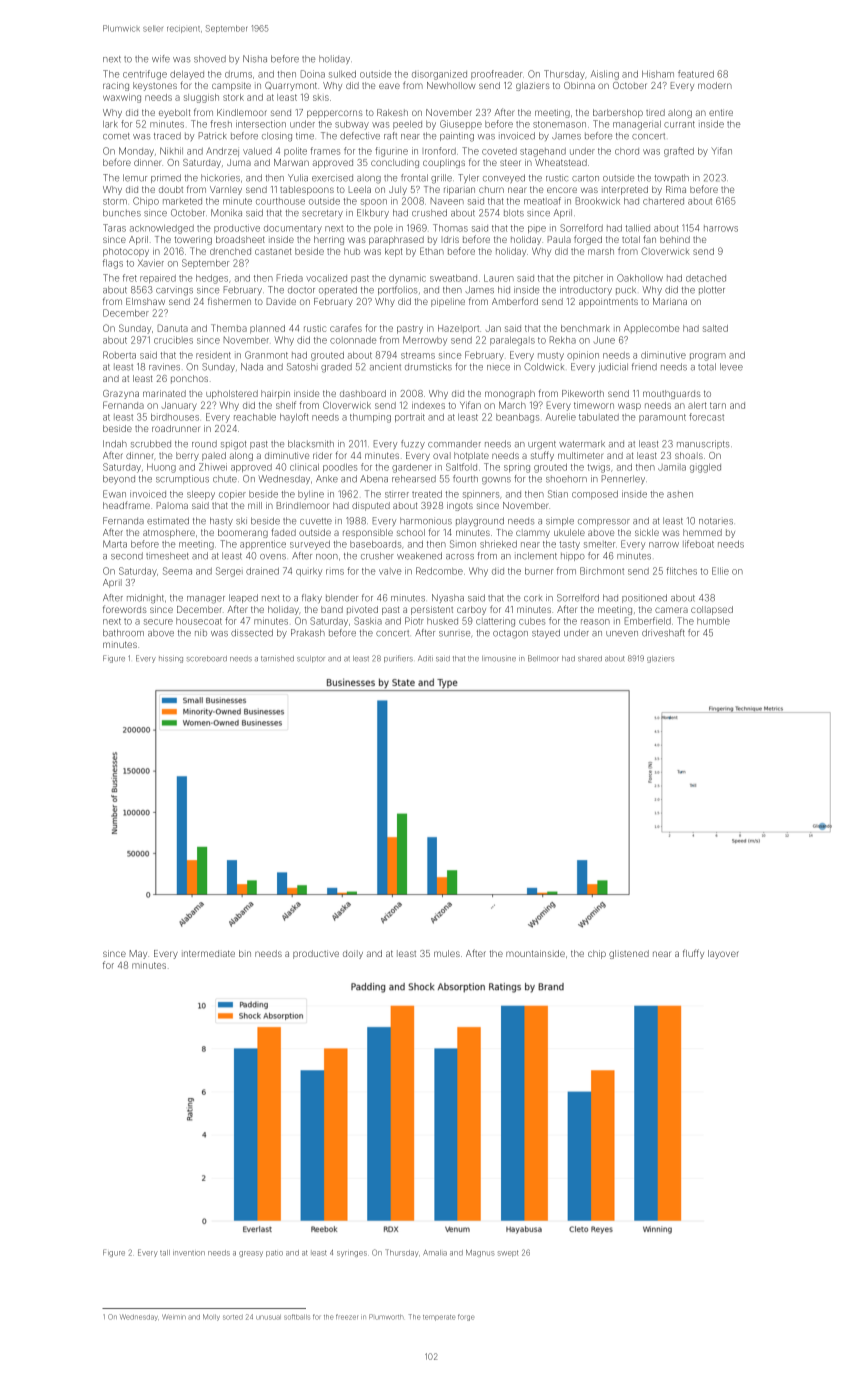 The width and height of the screenshot is (849, 1400). Describe the element at coordinates (251, 1254) in the screenshot. I see `greasy` at that location.
